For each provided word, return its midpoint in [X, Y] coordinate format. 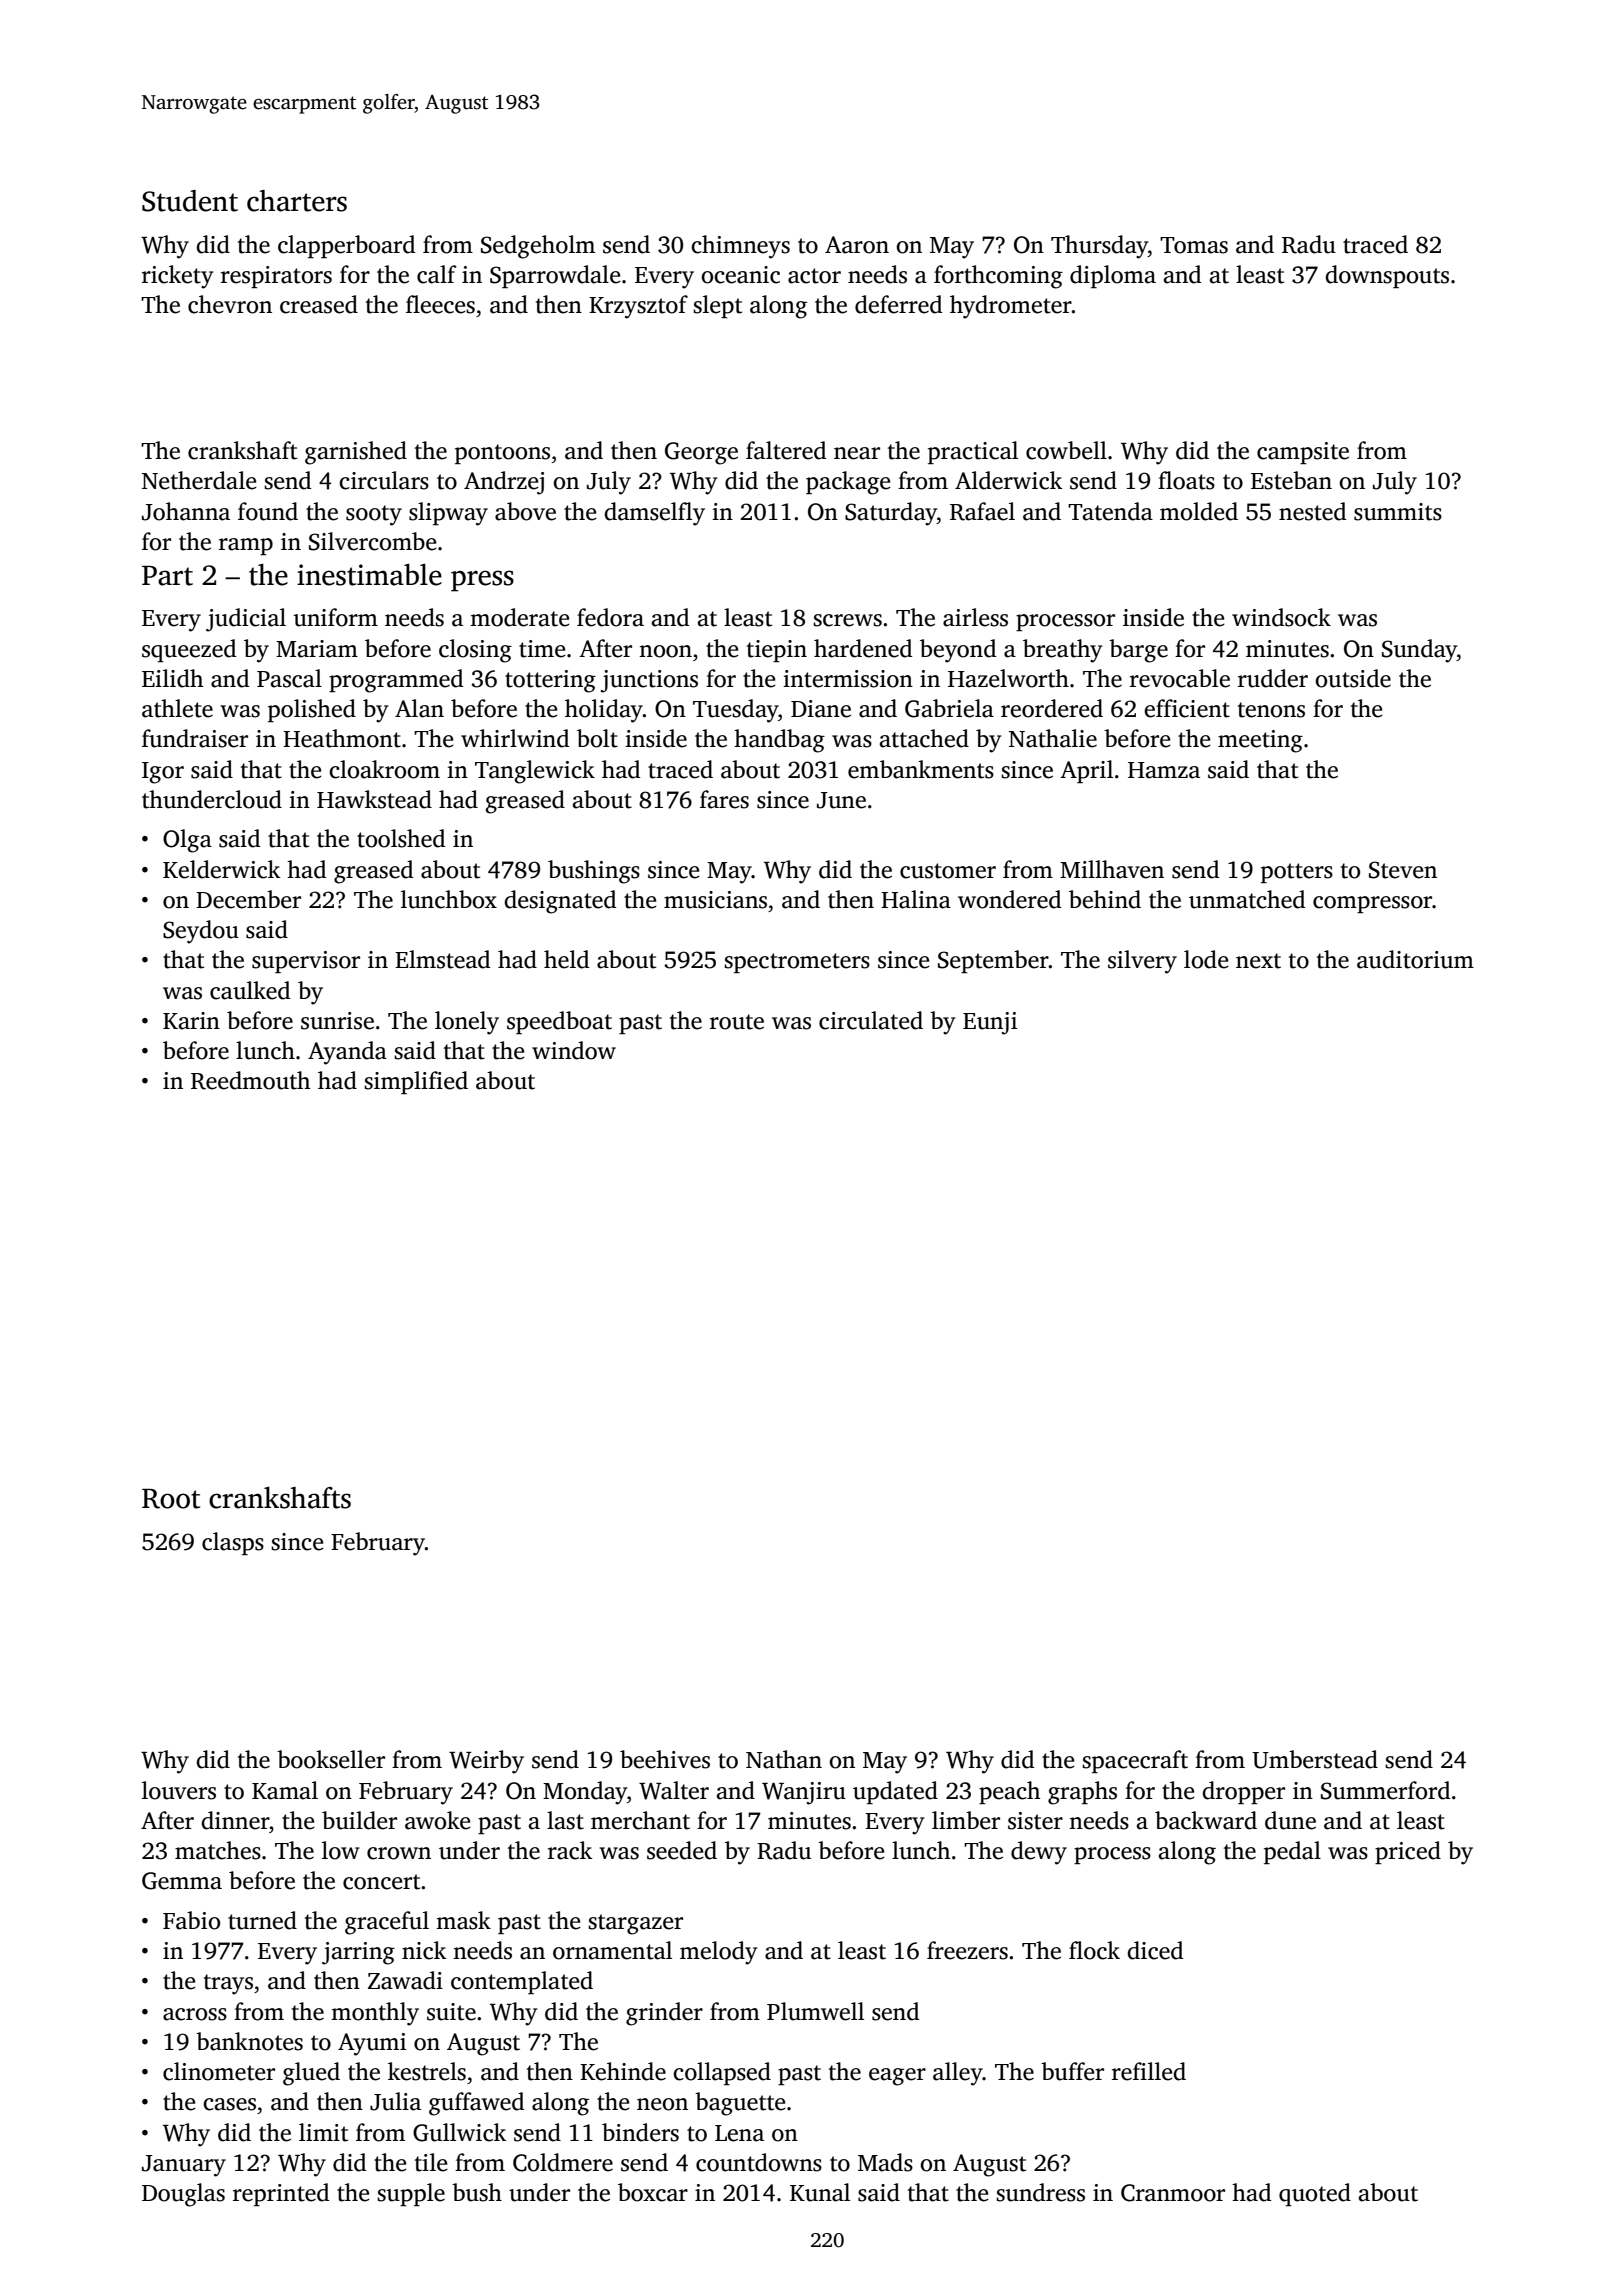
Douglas [183, 2195]
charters [297, 201]
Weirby [486, 1762]
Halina [916, 899]
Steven [1403, 870]
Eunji [990, 1023]
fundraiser [195, 738]
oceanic [740, 275]
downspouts [1387, 276]
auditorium [1415, 959]
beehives [665, 1759]
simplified [416, 1082]
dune [1290, 1820]
